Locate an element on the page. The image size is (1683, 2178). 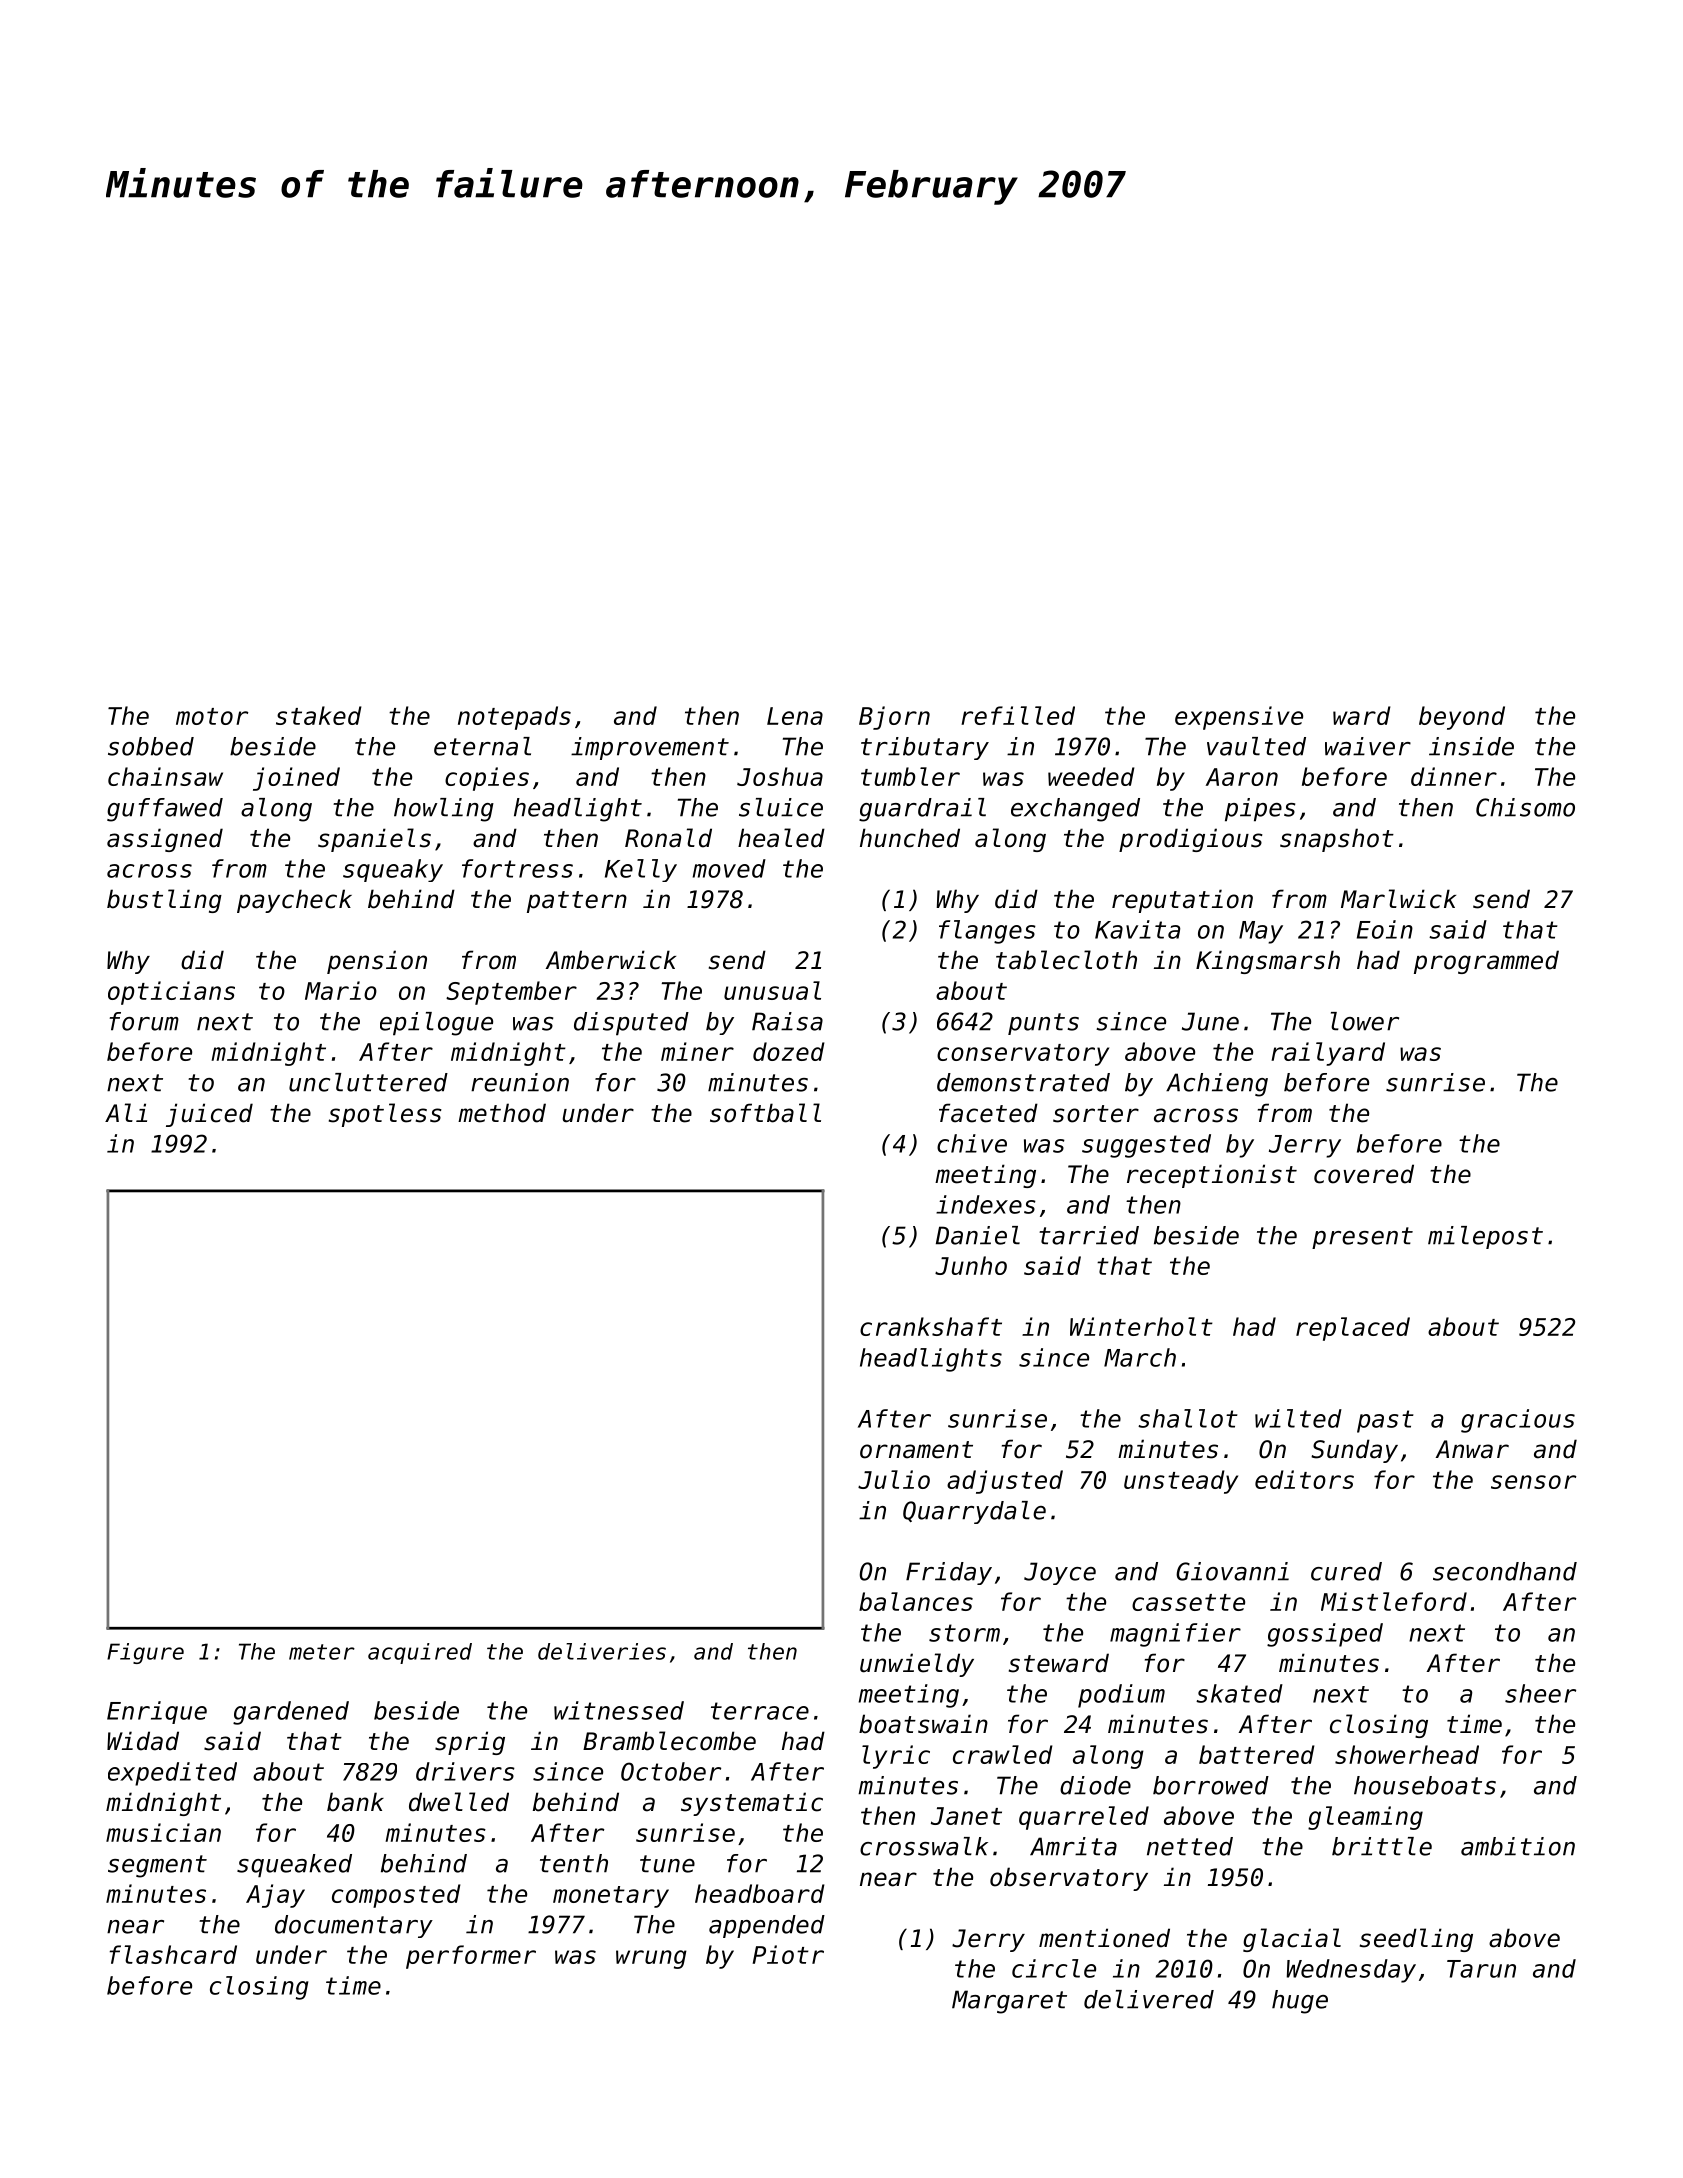
flanges is located at coordinates (987, 932).
